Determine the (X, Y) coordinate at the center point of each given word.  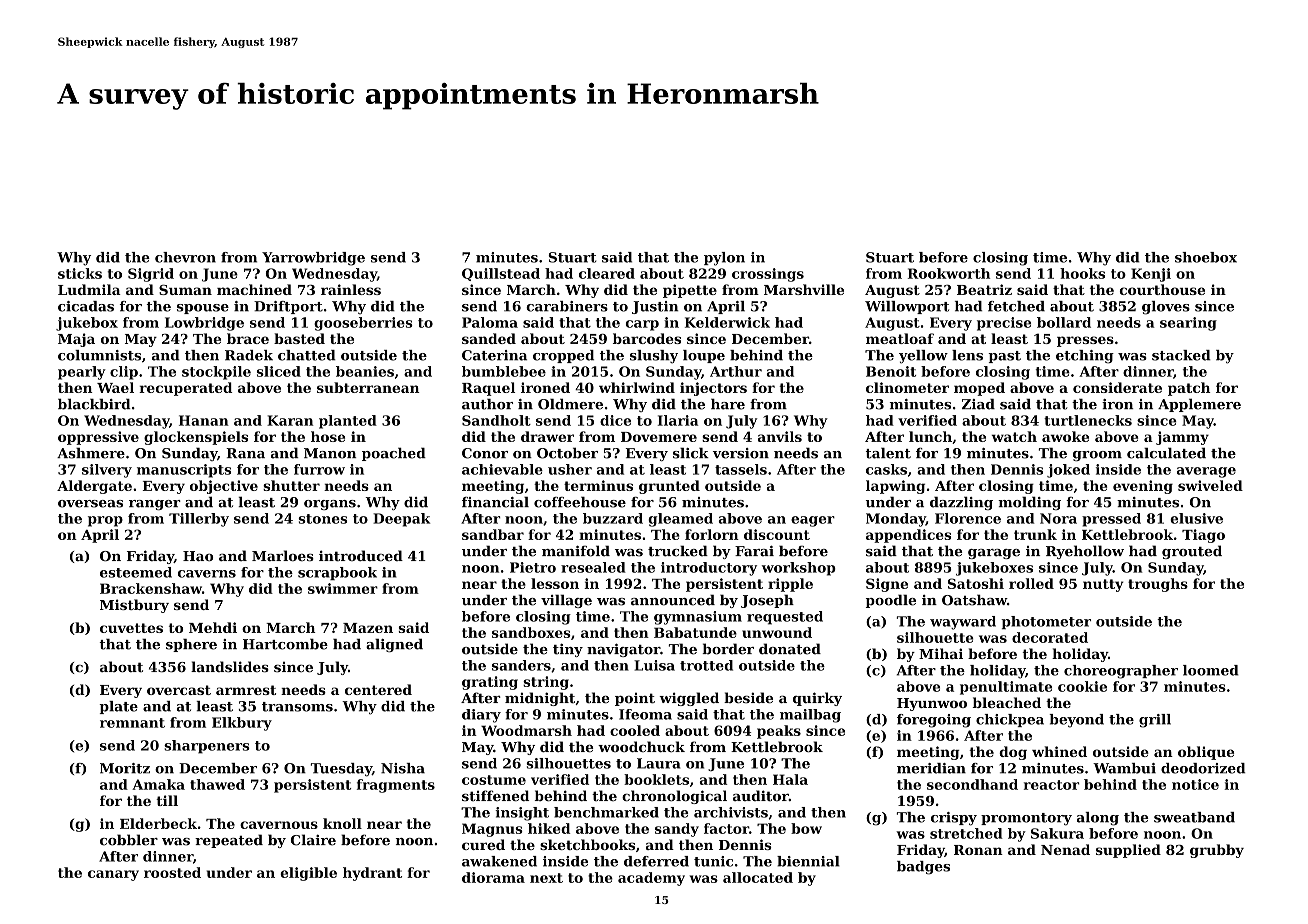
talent (888, 453)
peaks (779, 732)
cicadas (86, 306)
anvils (780, 436)
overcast (179, 690)
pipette (690, 291)
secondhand (972, 784)
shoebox (1206, 257)
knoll (342, 823)
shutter (291, 485)
